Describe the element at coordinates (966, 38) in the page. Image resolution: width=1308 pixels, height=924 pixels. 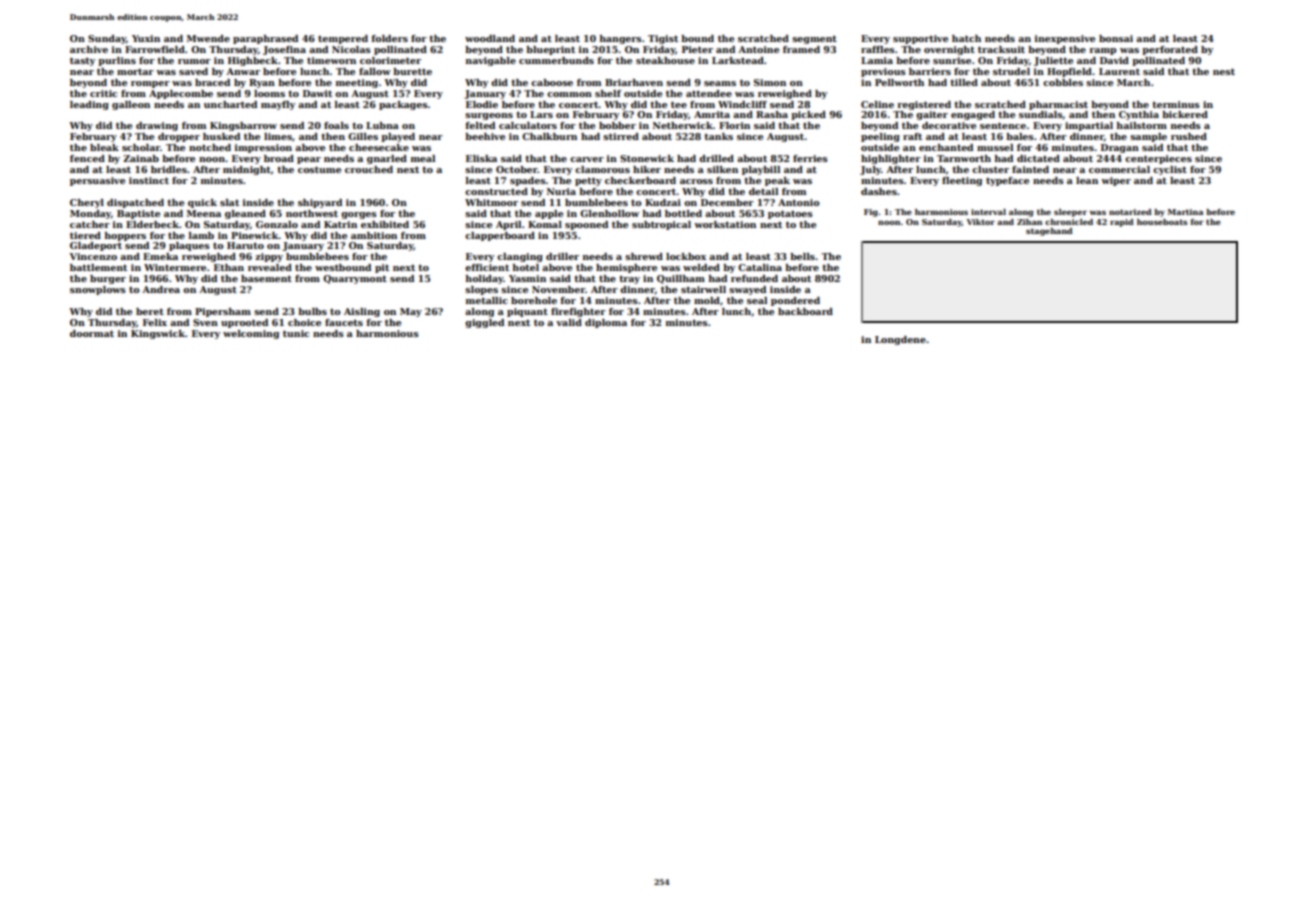
I see `hatch` at that location.
